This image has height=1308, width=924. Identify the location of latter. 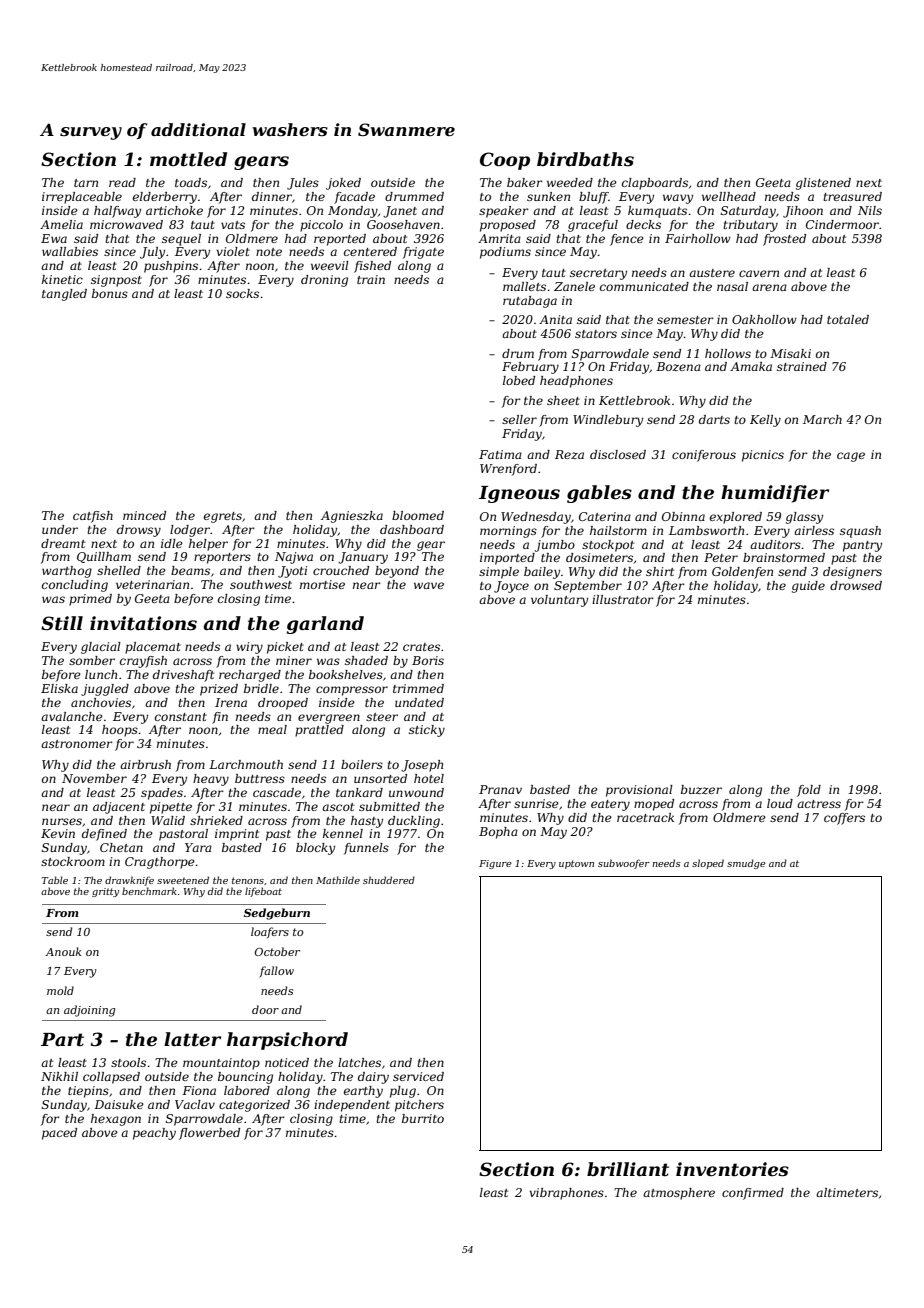
(192, 1039).
